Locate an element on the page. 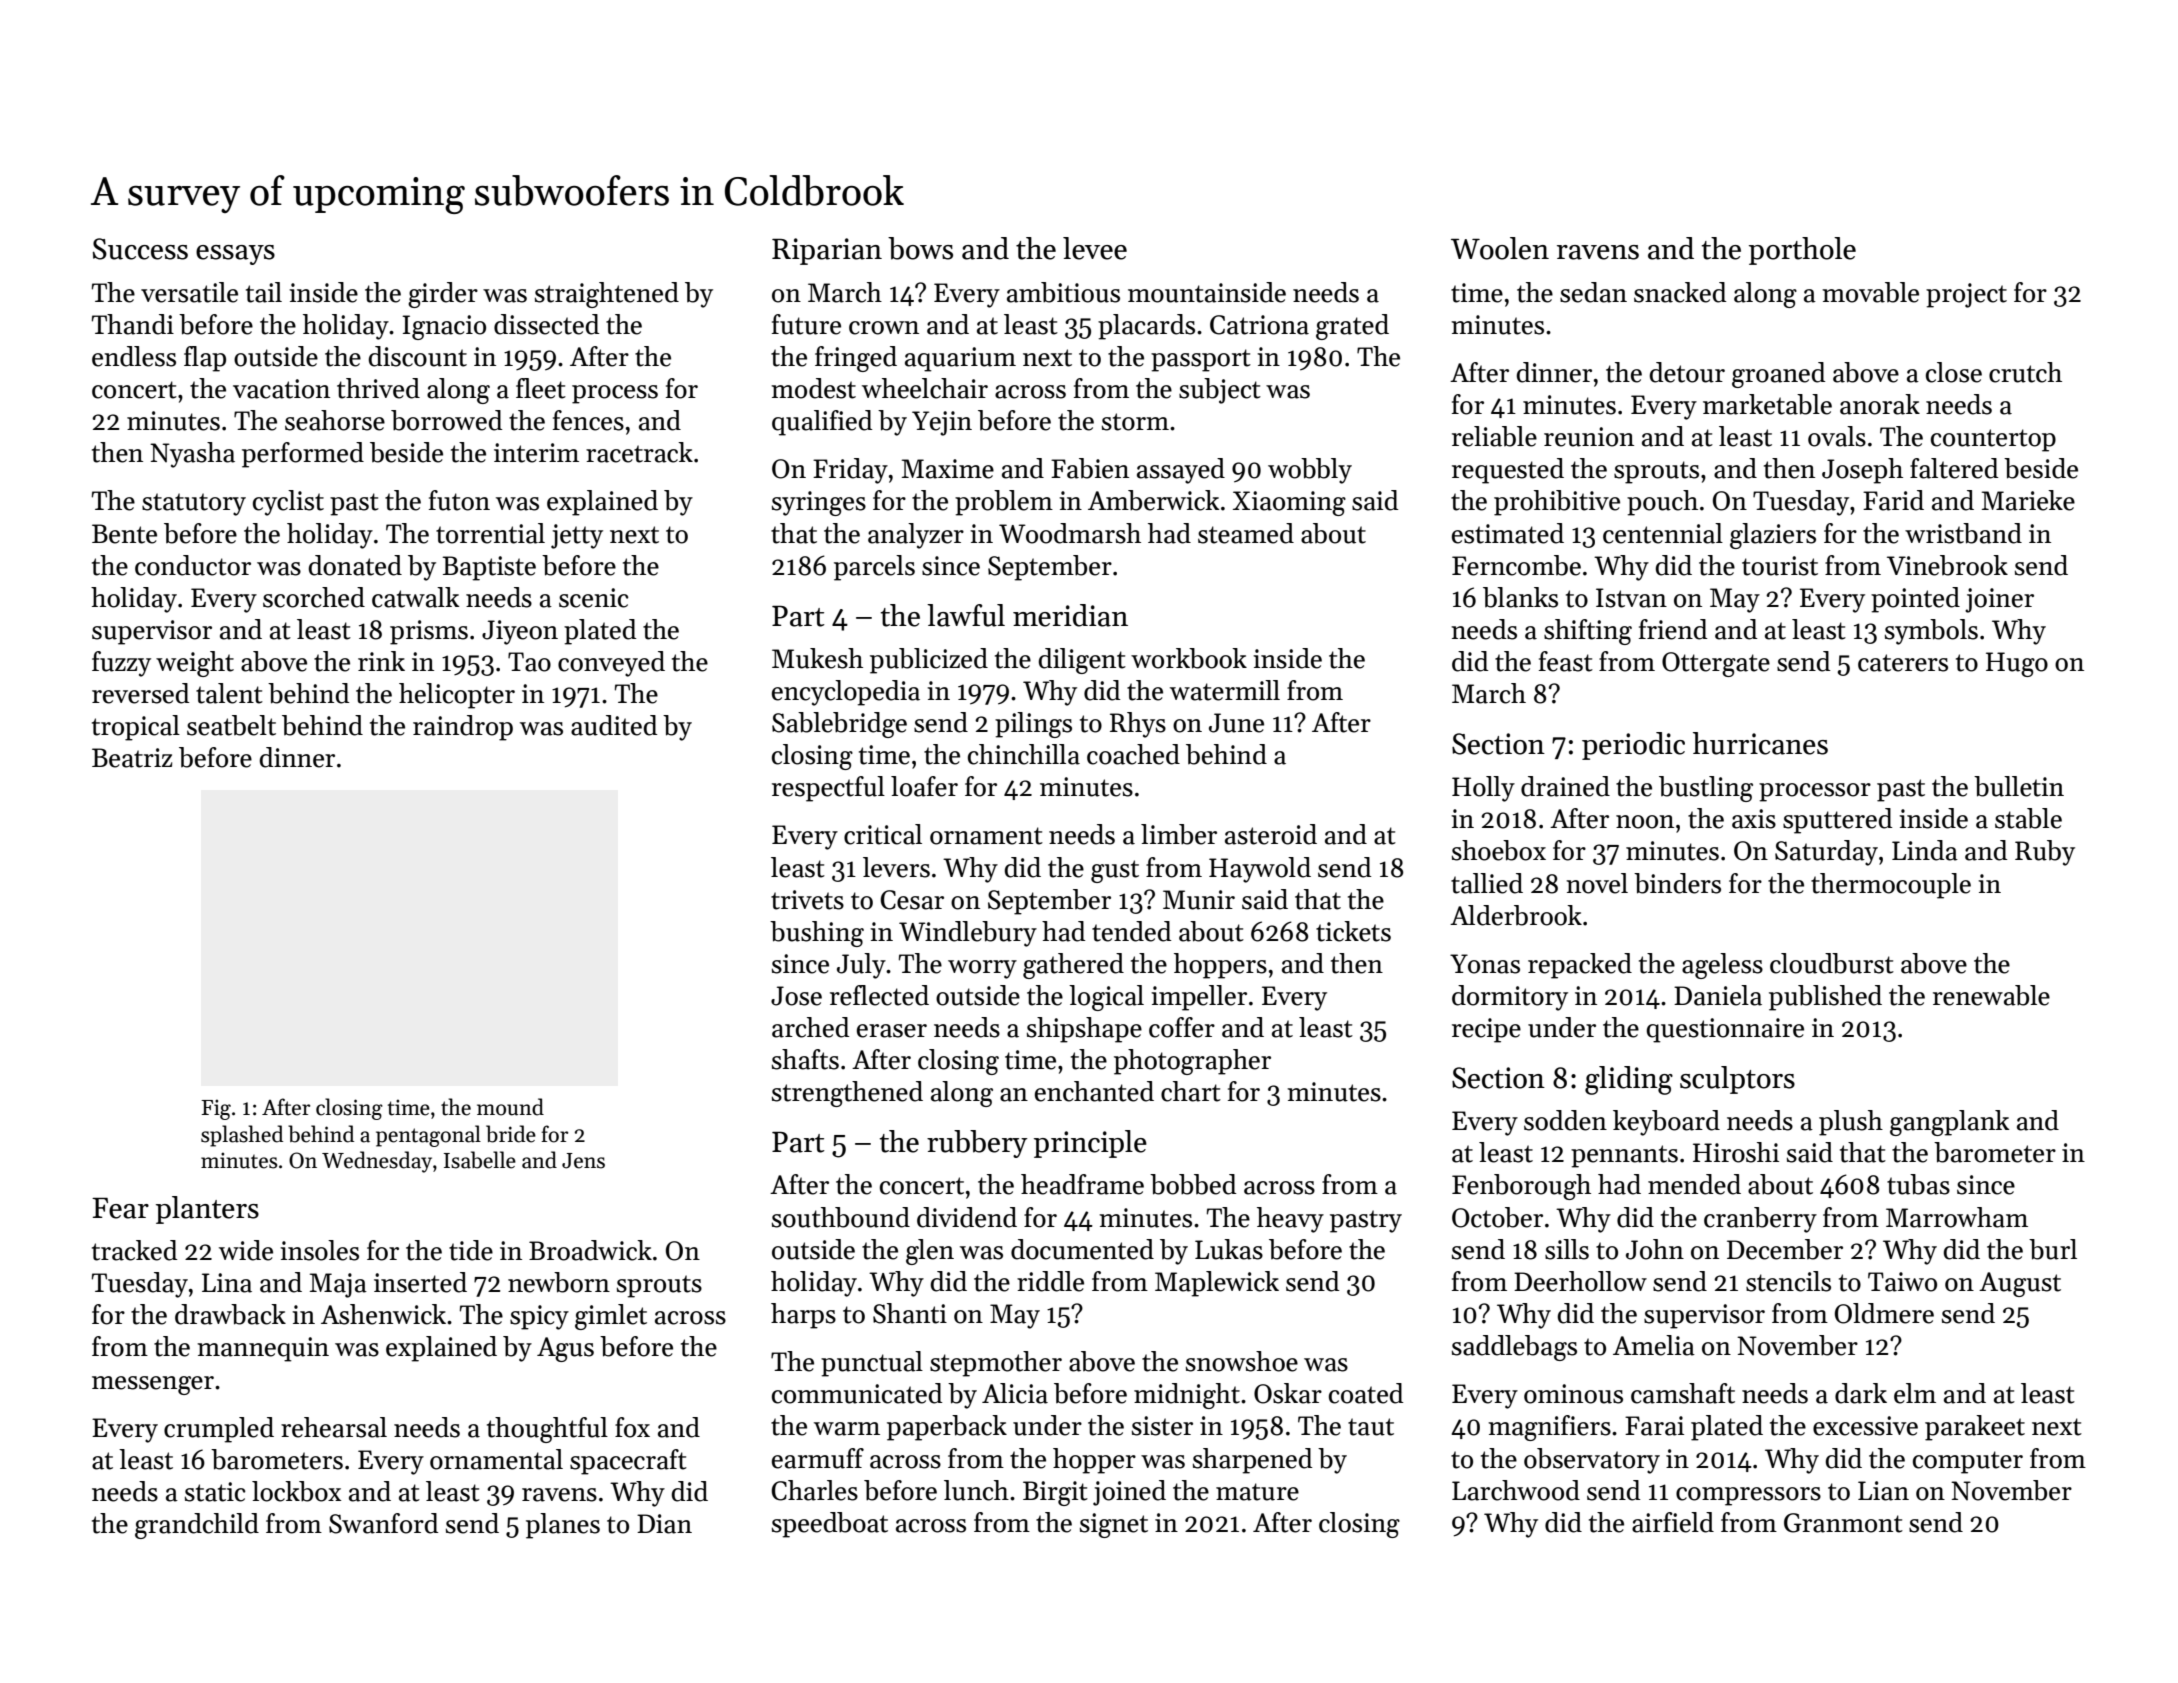 Image resolution: width=2178 pixels, height=1683 pixels. Riparian is located at coordinates (827, 251).
